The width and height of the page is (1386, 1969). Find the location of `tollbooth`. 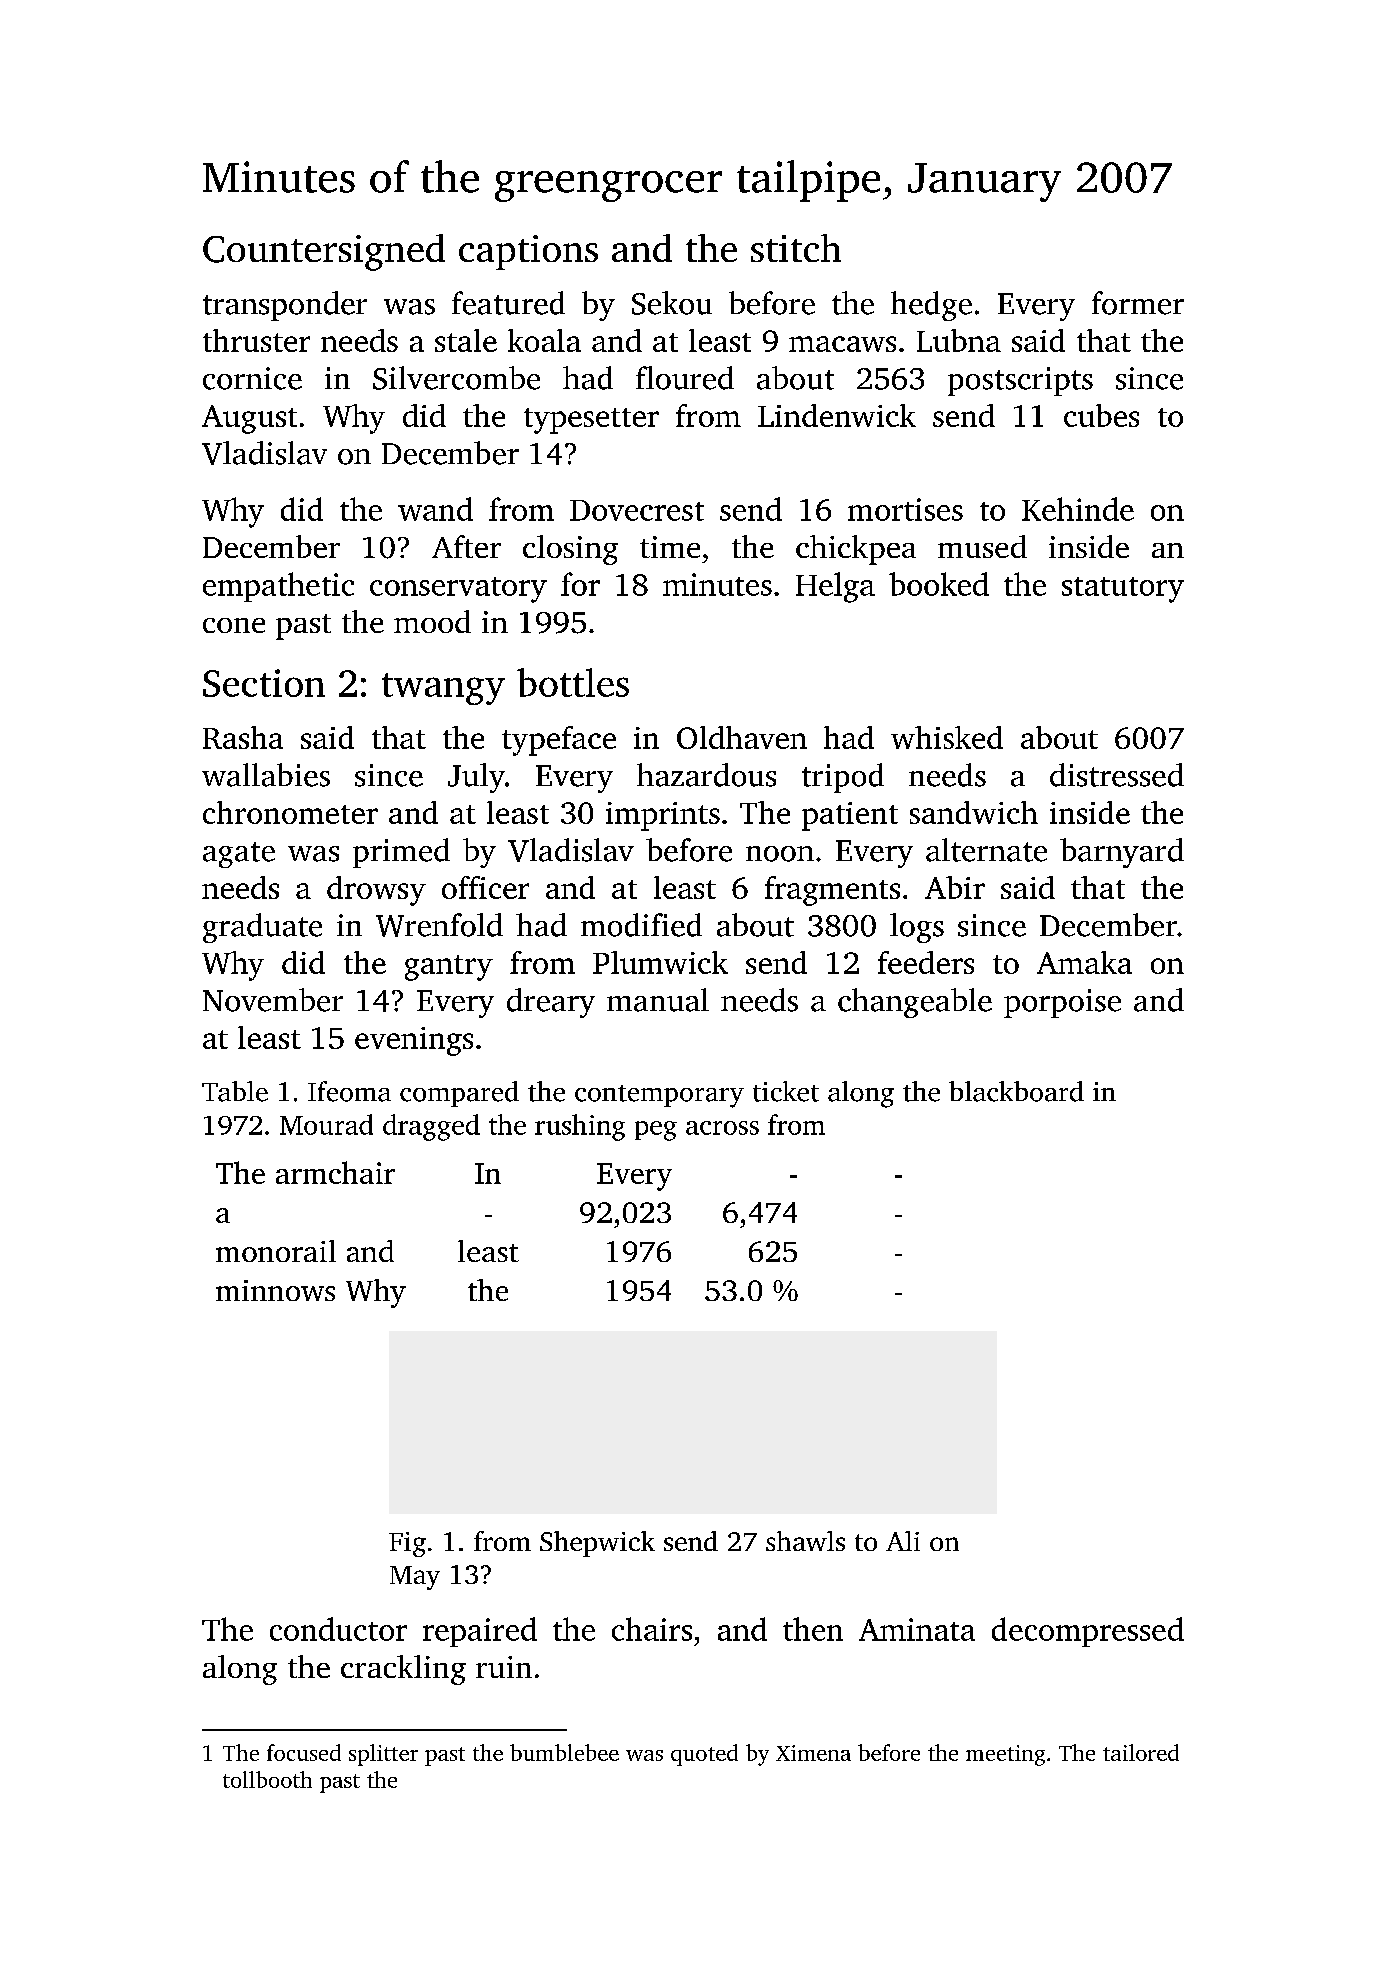

tollbooth is located at coordinates (267, 1779).
